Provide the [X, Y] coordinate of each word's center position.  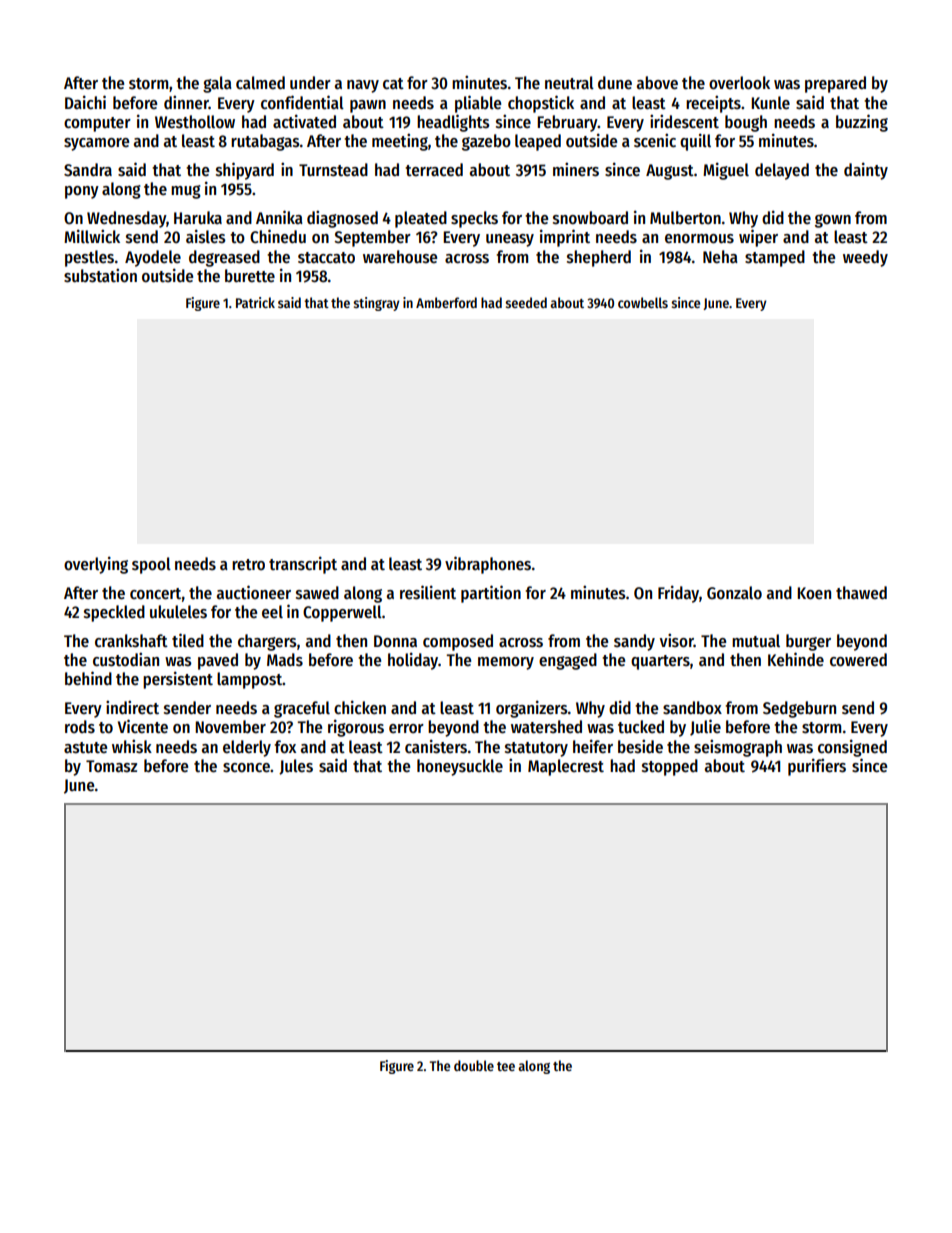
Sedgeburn [799, 709]
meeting [400, 142]
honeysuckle [460, 767]
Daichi [85, 102]
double [474, 1065]
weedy [865, 258]
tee [506, 1066]
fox [285, 747]
